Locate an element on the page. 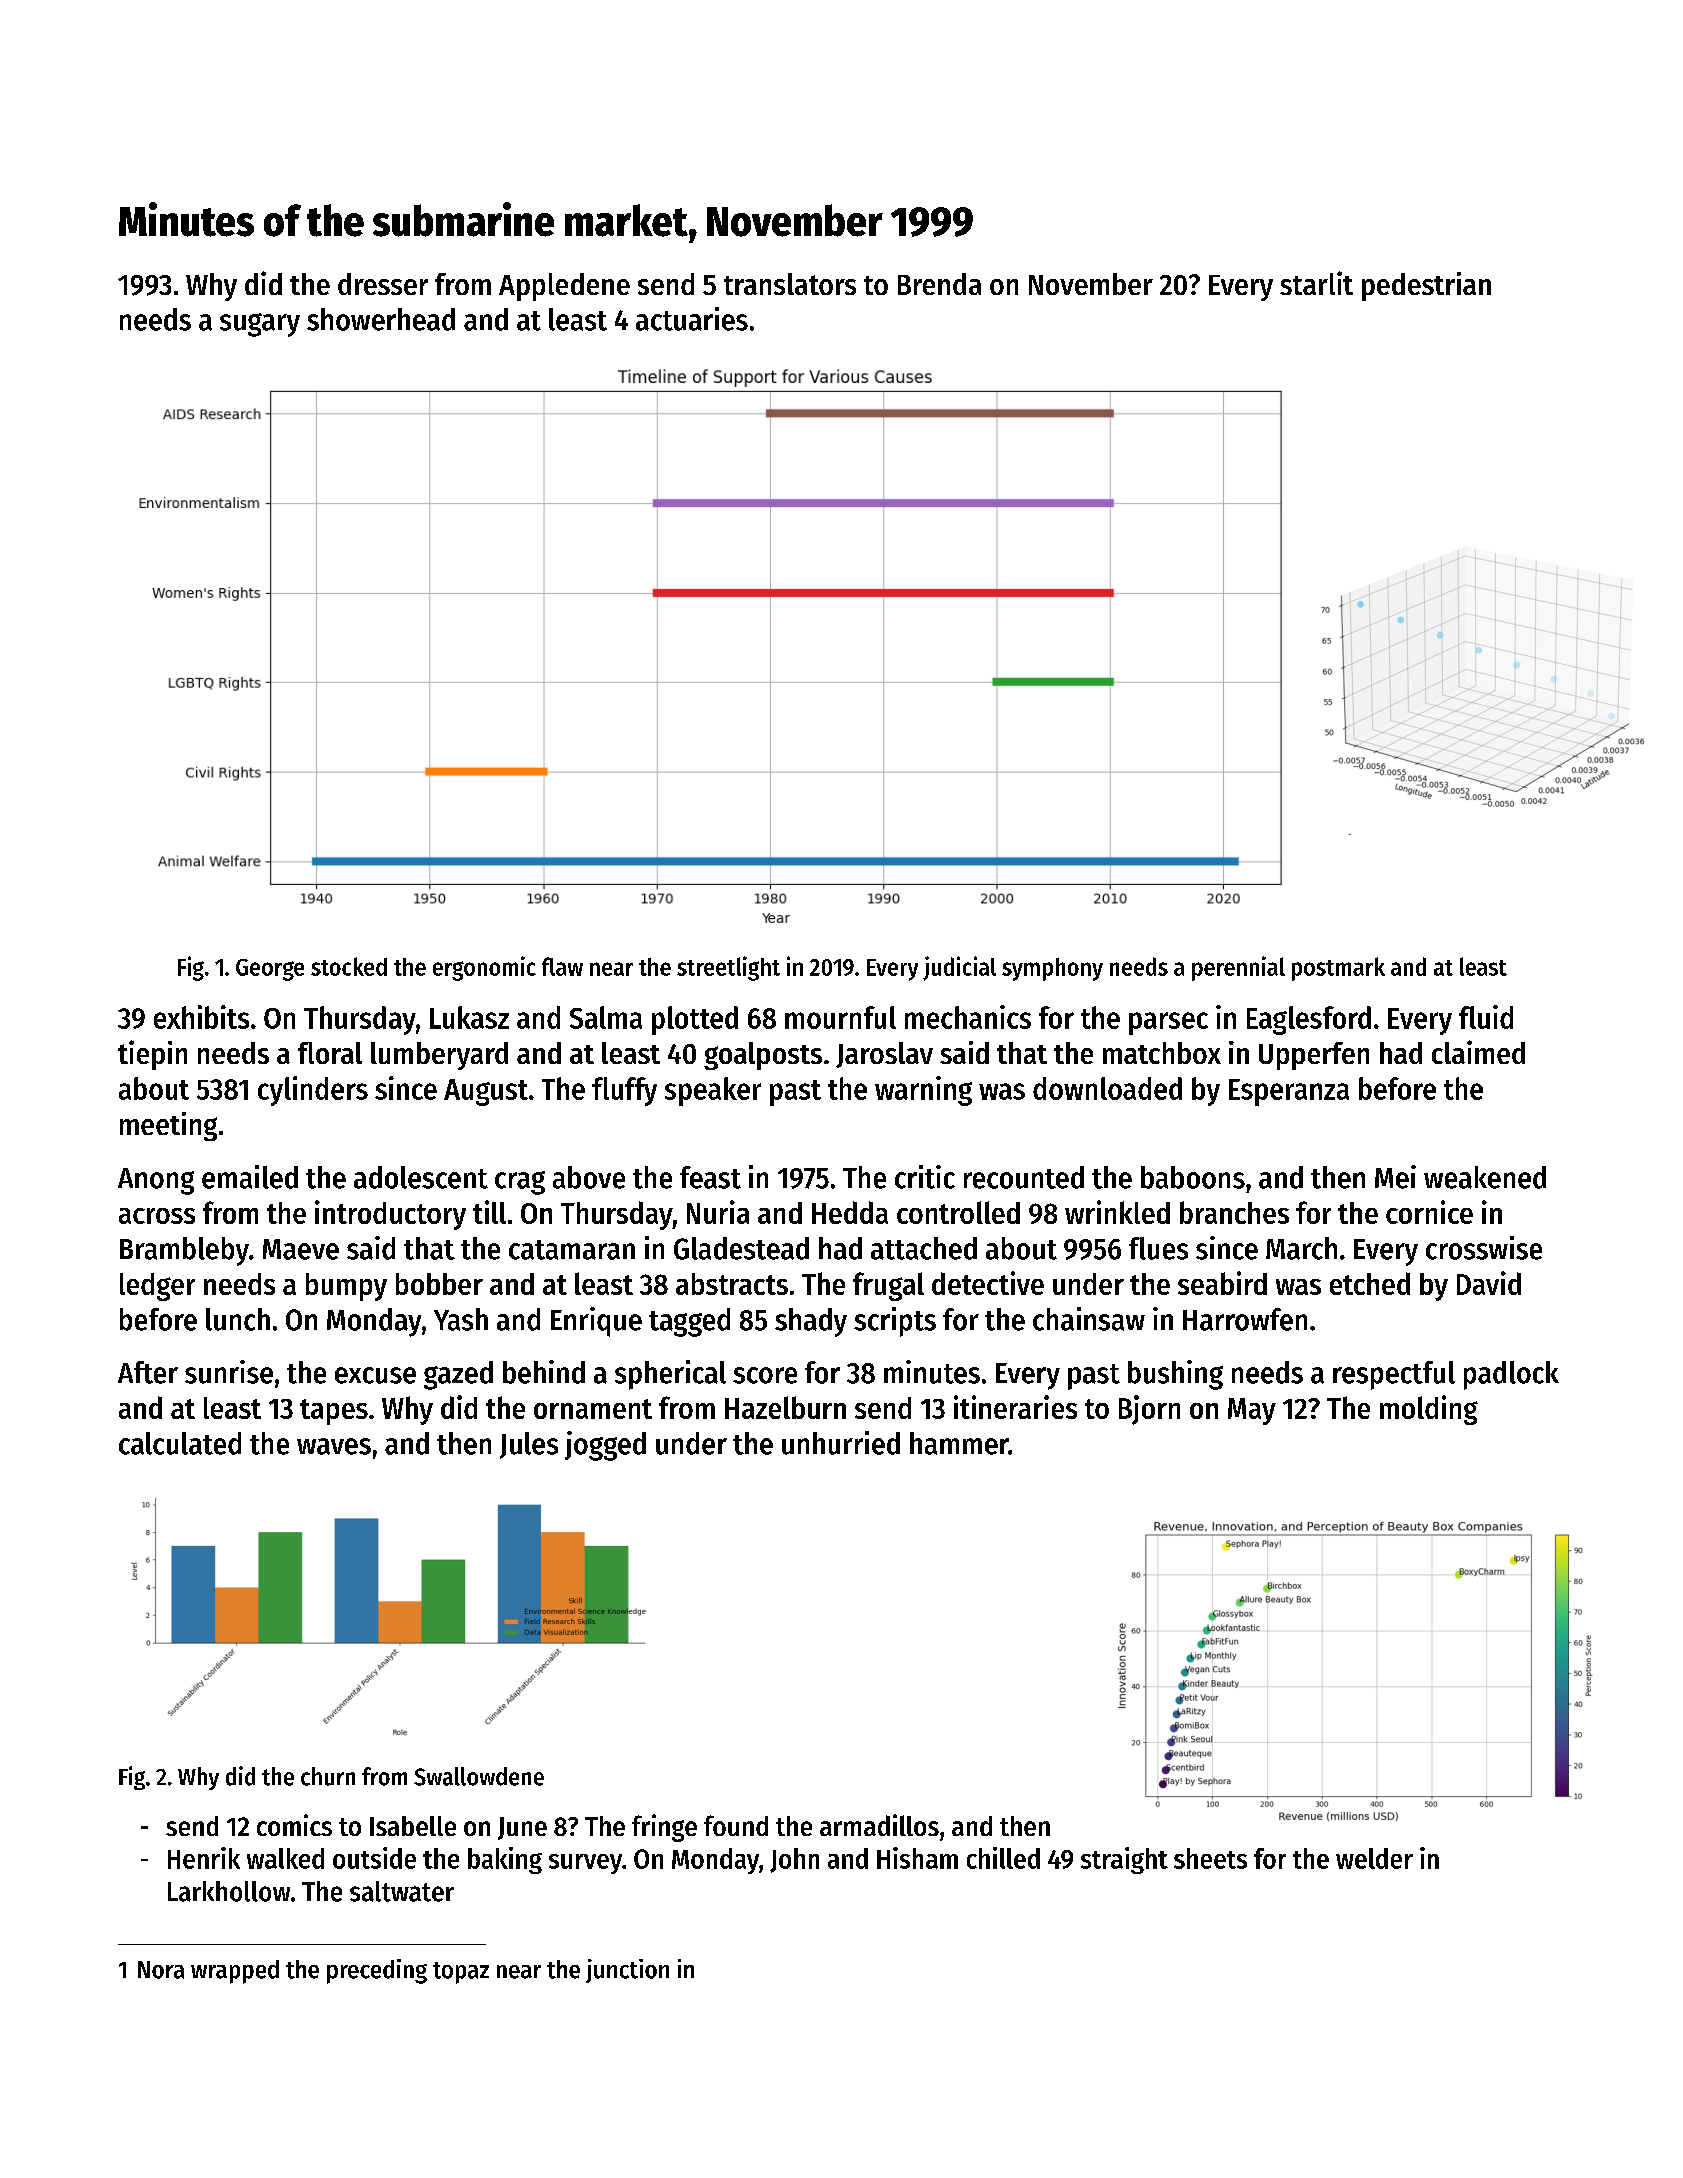 This image has width=1683, height=2178. saltwater is located at coordinates (402, 1891).
